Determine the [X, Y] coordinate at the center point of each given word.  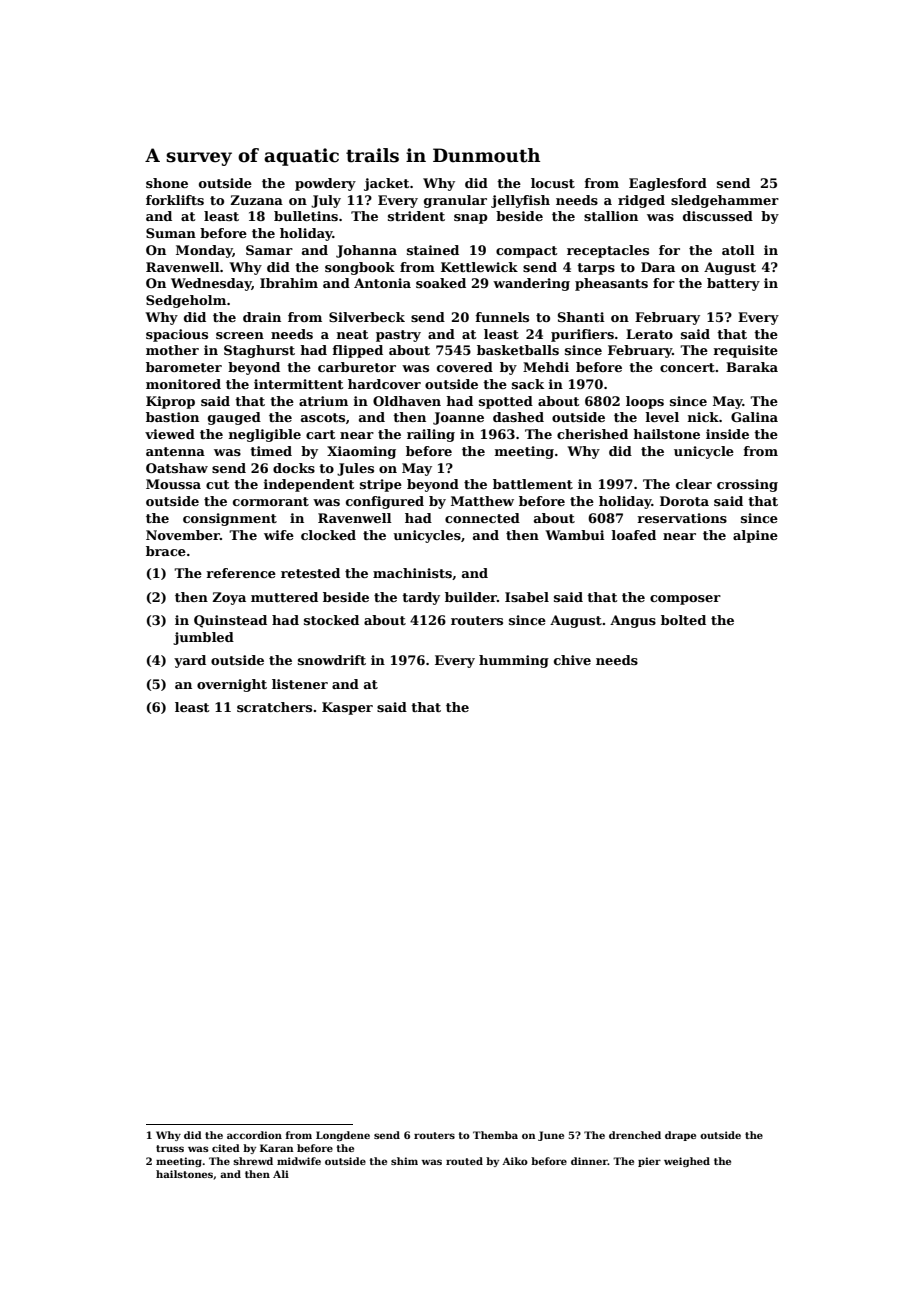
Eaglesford [668, 184]
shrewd [253, 1161]
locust [553, 183]
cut [217, 484]
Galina [754, 417]
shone [167, 183]
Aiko [515, 1161]
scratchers [274, 707]
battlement [533, 484]
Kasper [347, 708]
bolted [683, 620]
